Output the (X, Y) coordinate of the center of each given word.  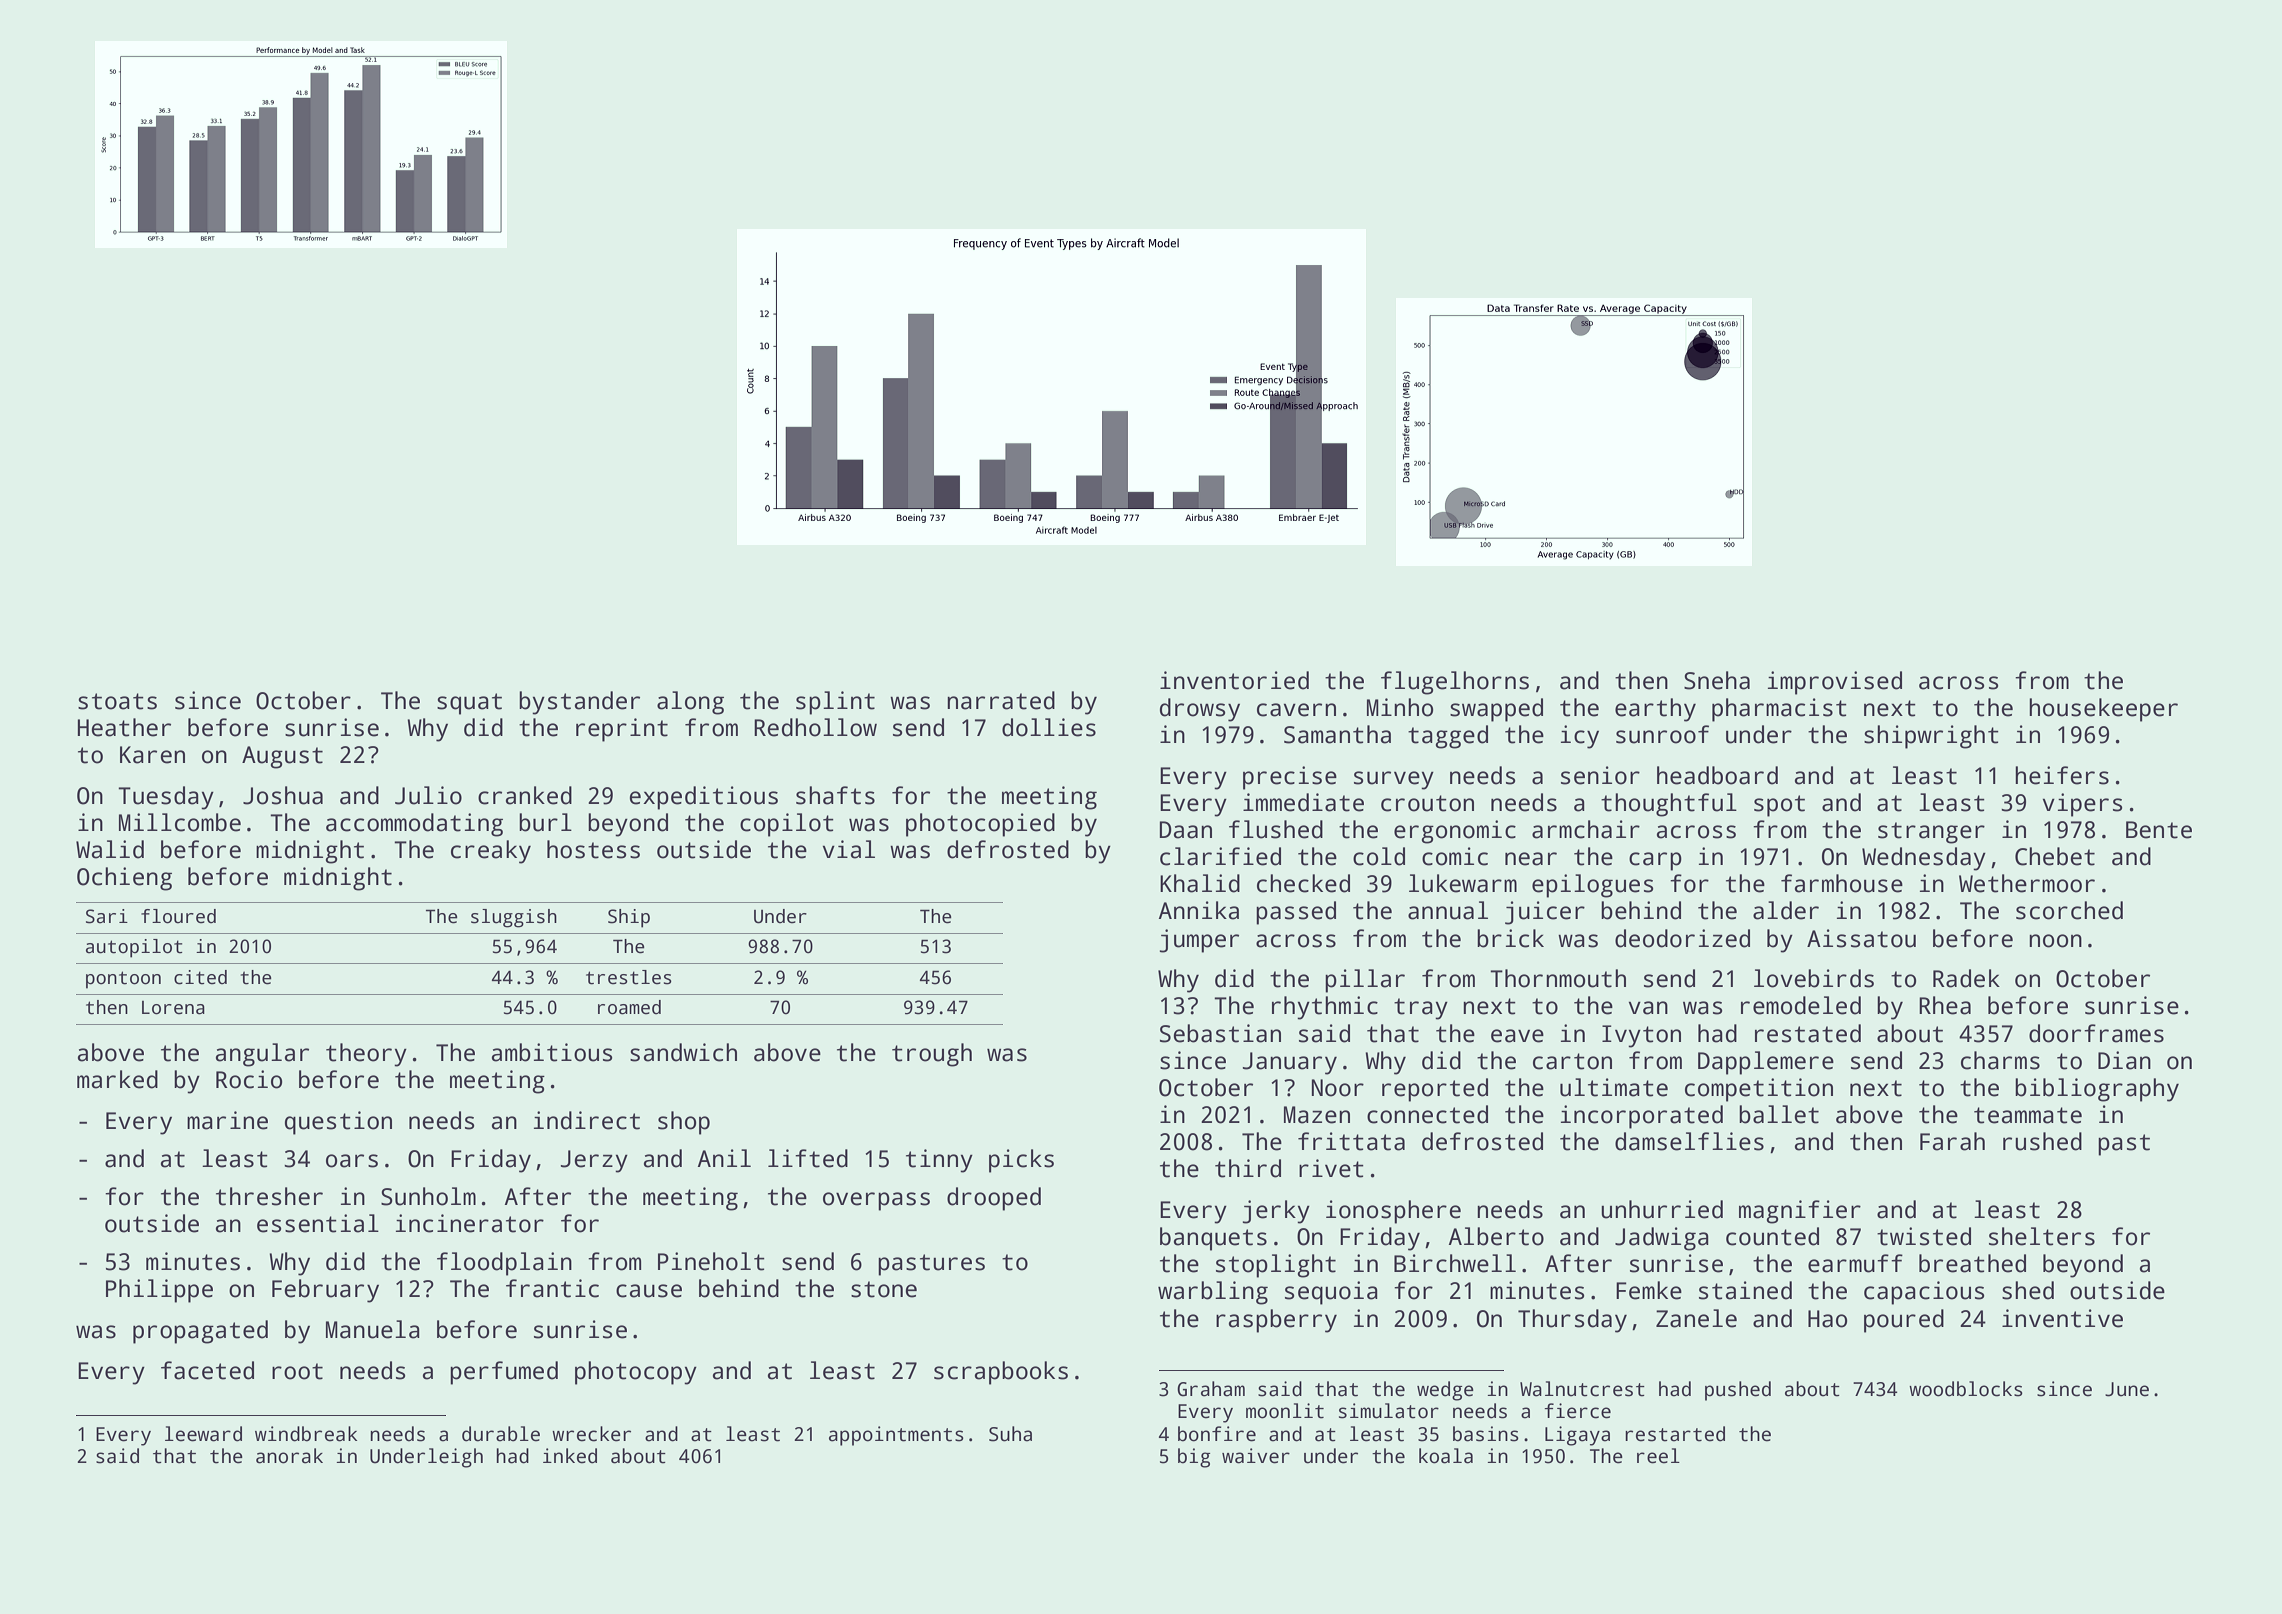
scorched (2069, 910)
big (1194, 1458)
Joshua (283, 795)
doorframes (2096, 1033)
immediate (1303, 802)
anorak (289, 1456)
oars (352, 1161)
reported (1435, 1090)
